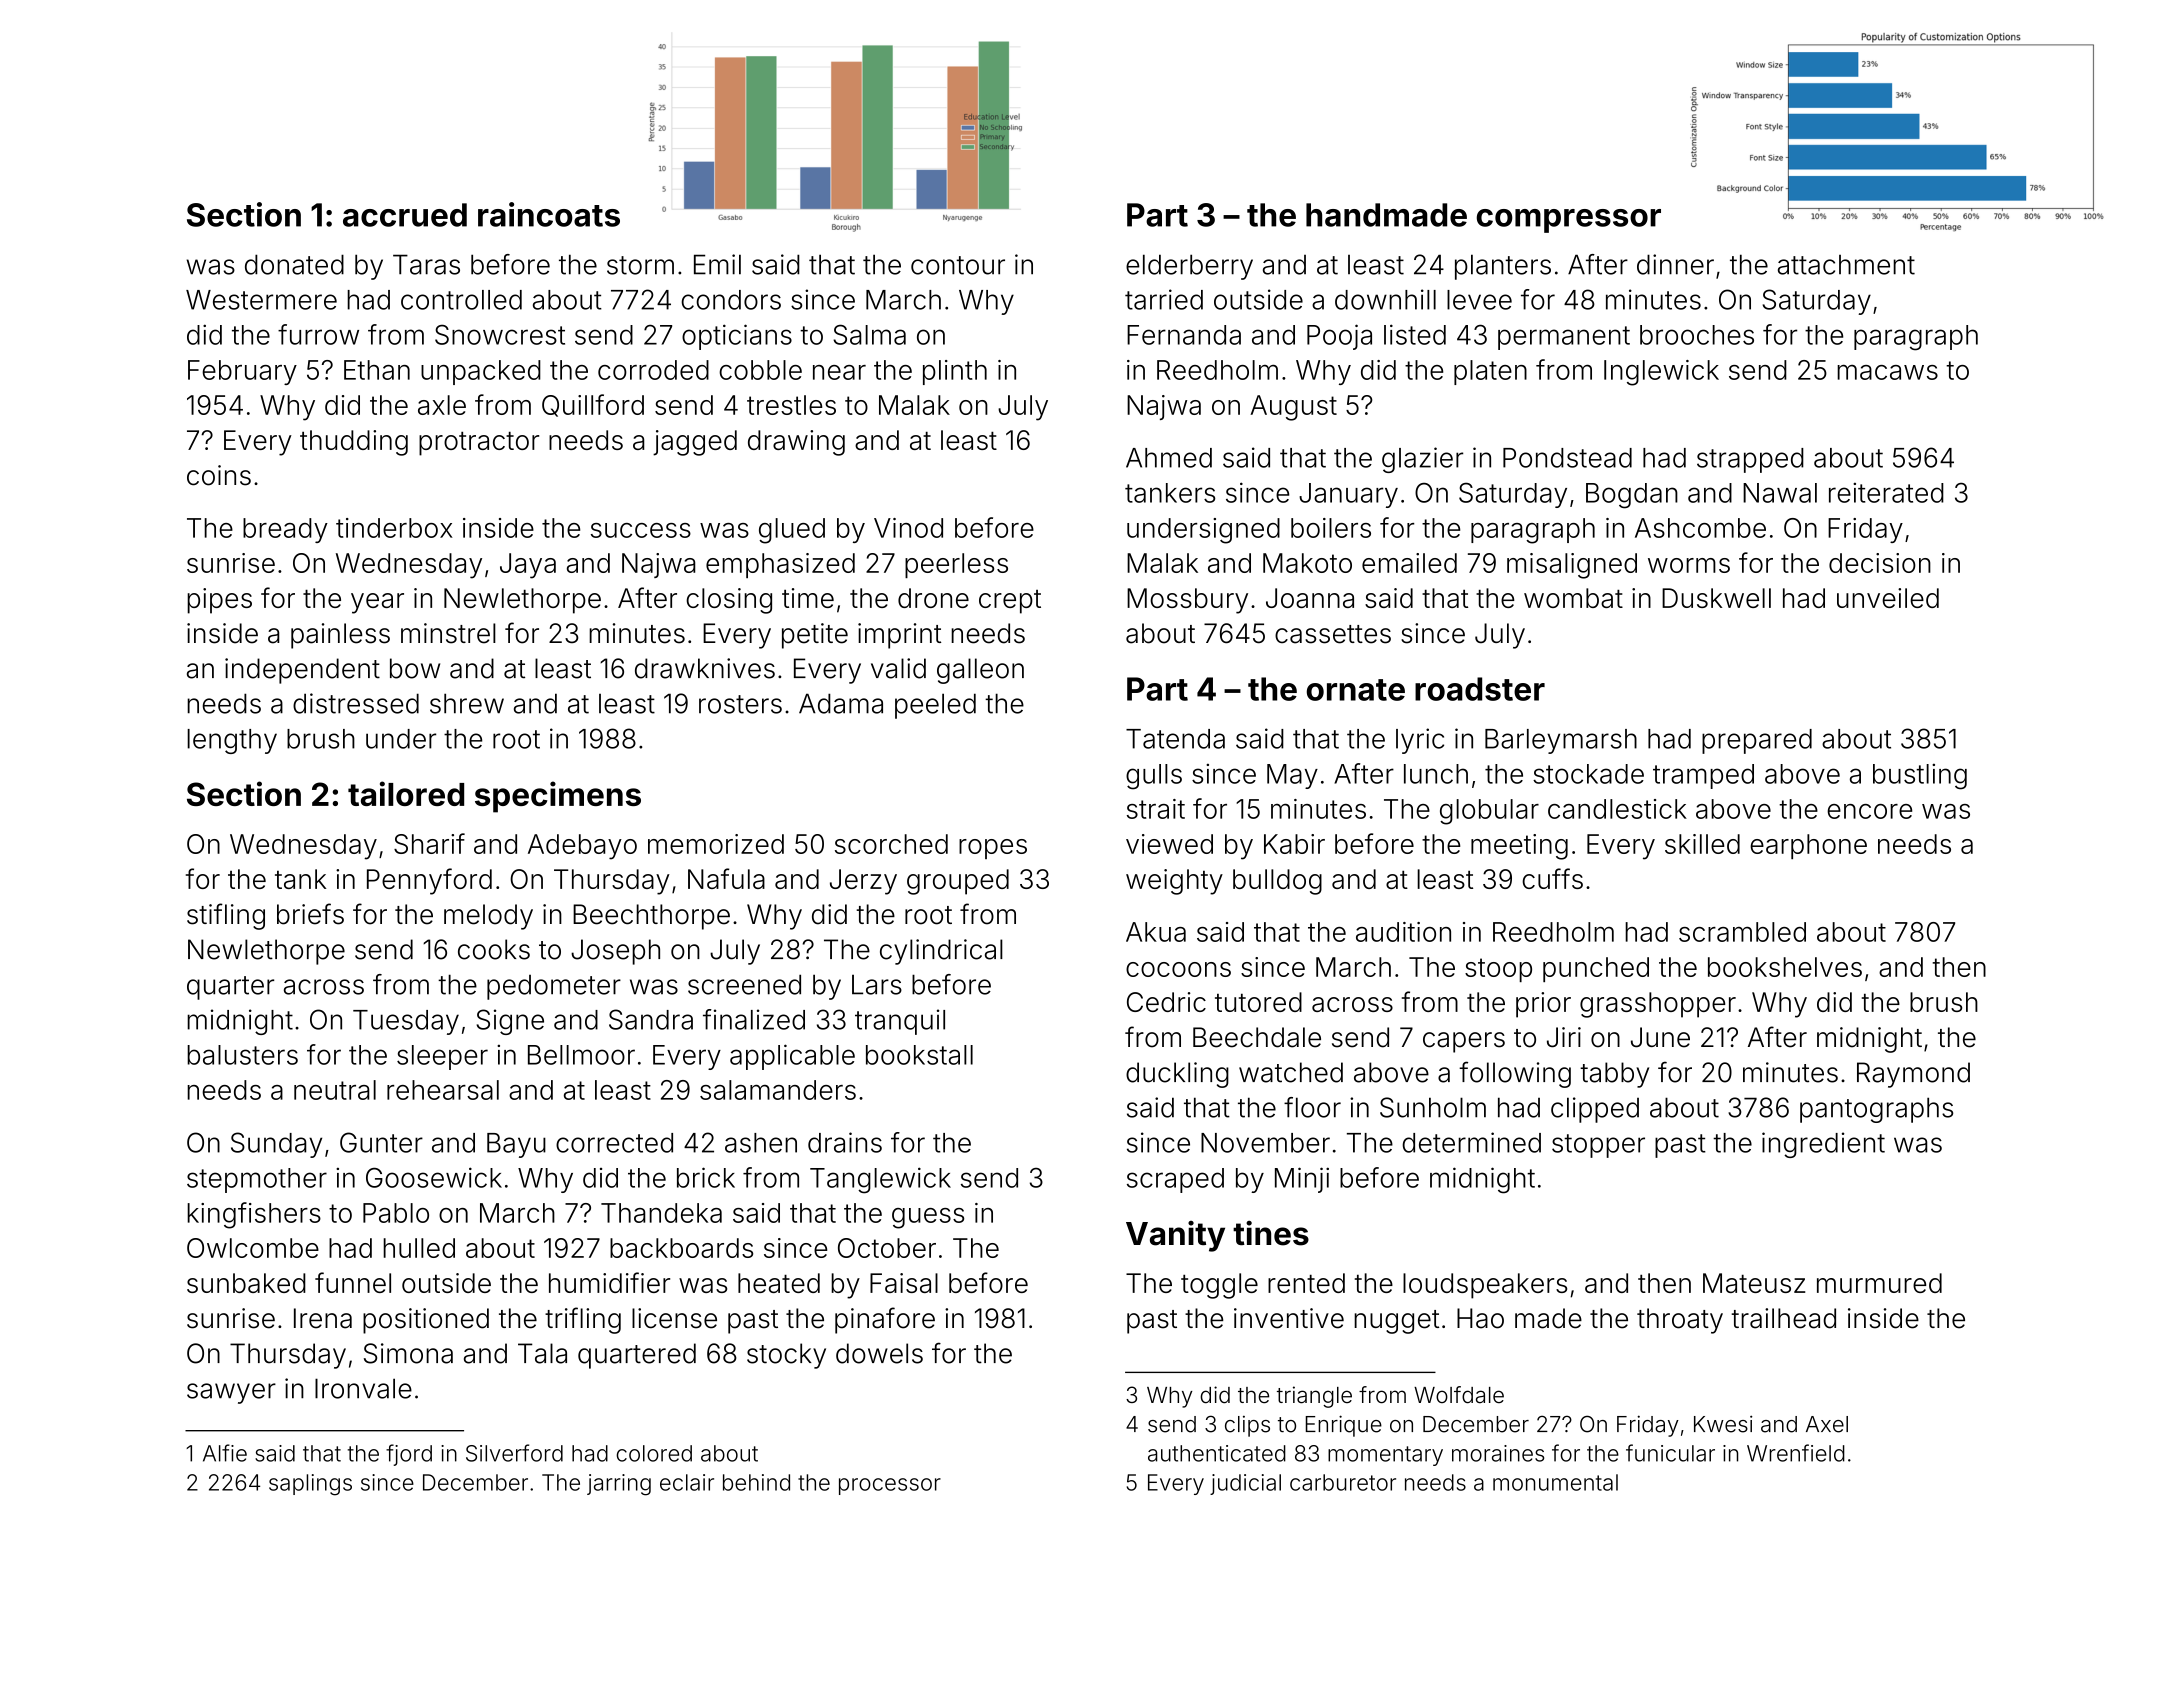 The width and height of the screenshot is (2178, 1683). Describe the element at coordinates (863, 882) in the screenshot. I see `Jerzy` at that location.
